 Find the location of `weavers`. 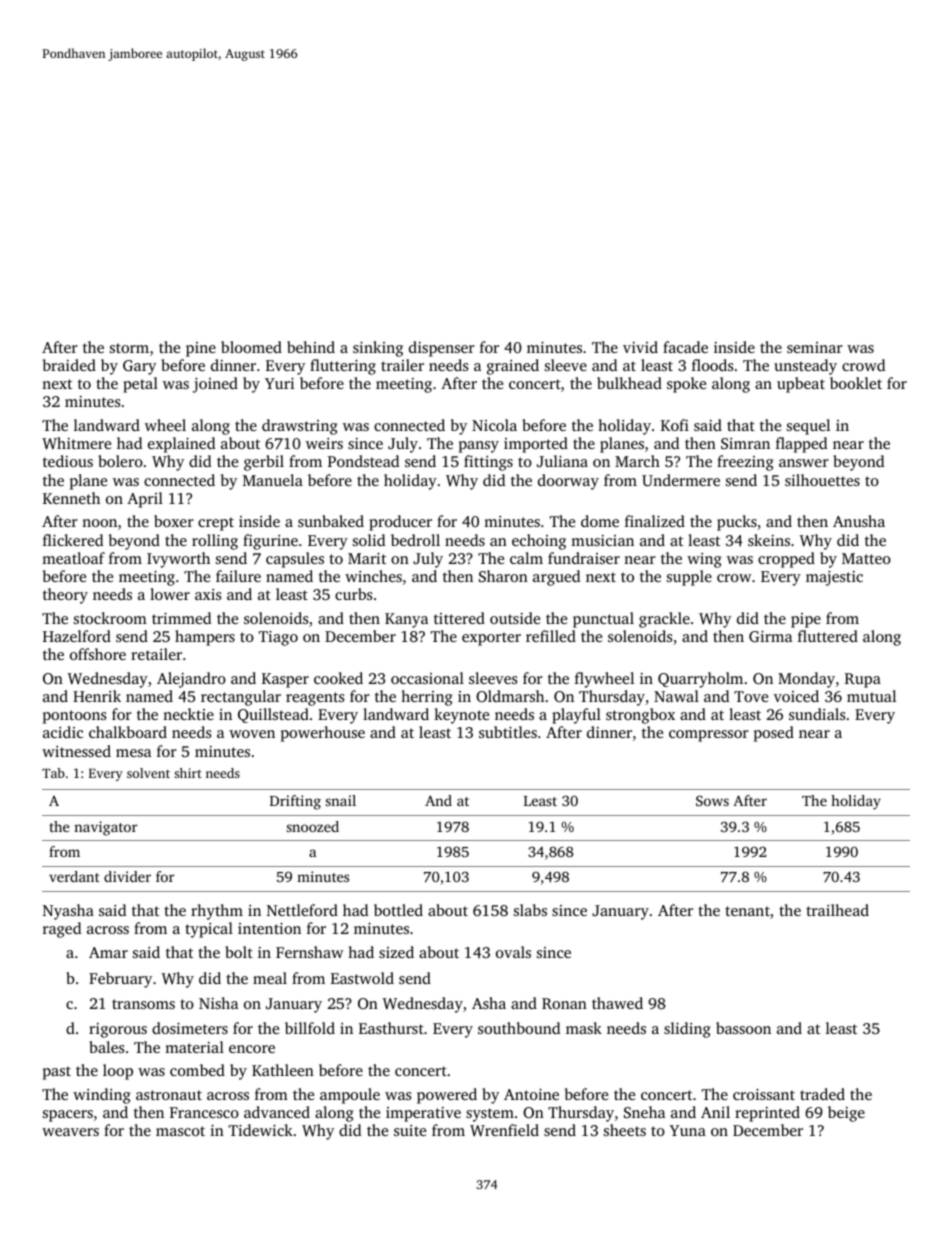

weavers is located at coordinates (70, 1132).
